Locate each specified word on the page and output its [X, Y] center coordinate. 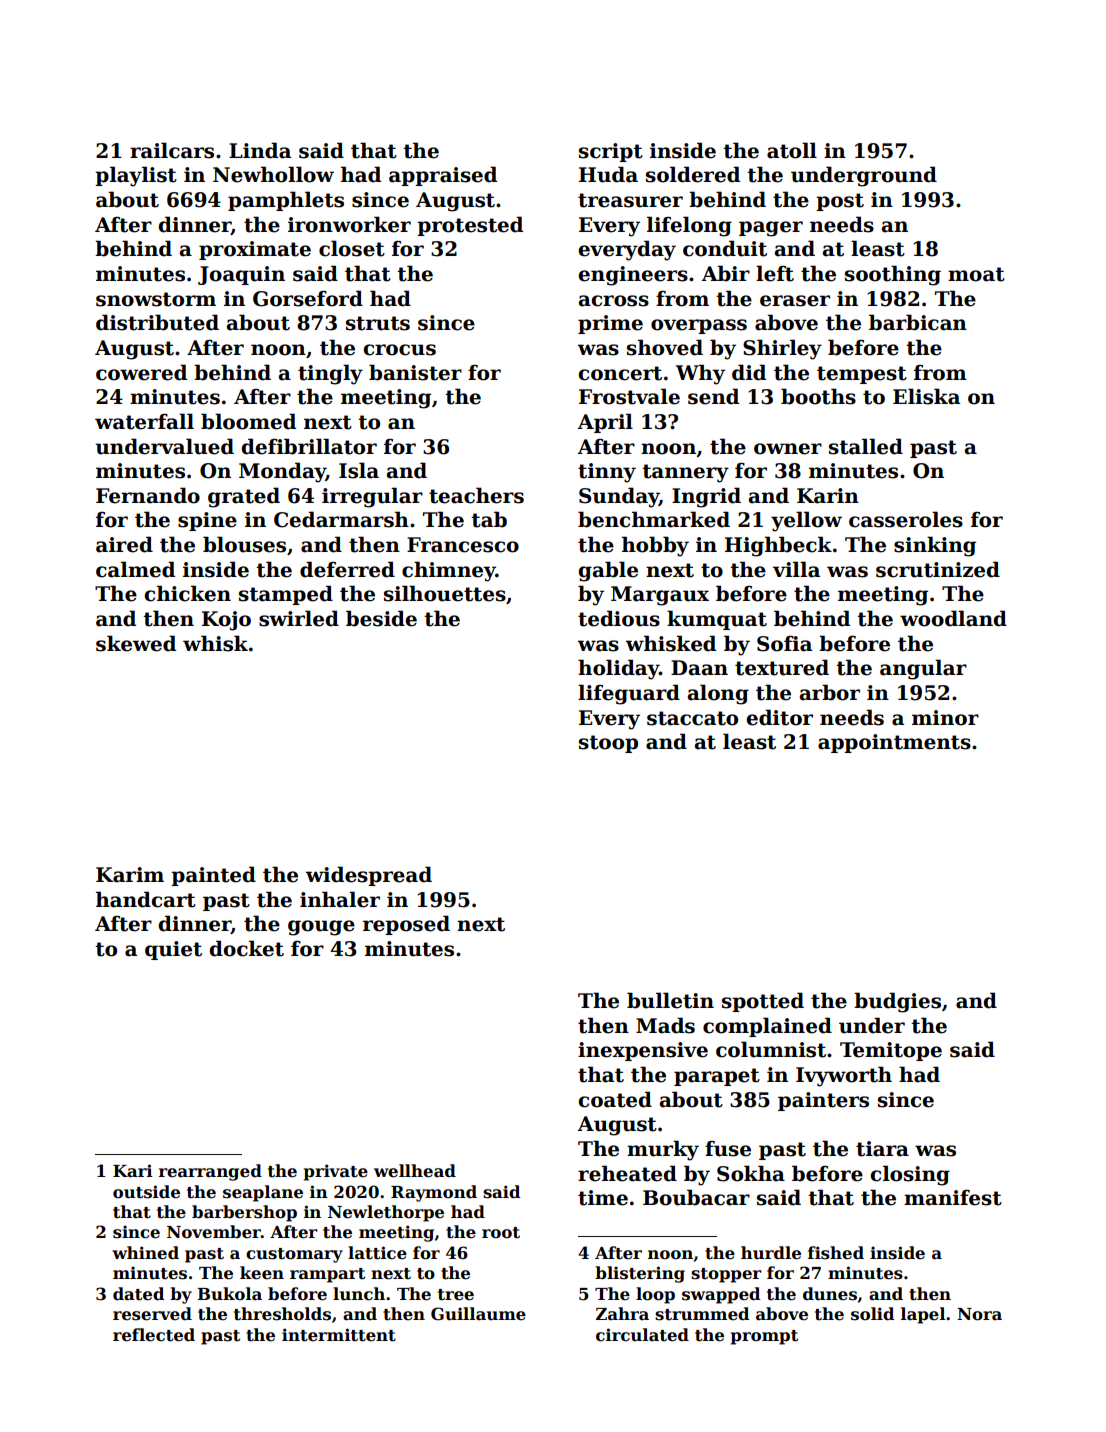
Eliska [926, 396]
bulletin [670, 1000]
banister [415, 372]
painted [213, 876]
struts [378, 323]
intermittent [339, 1335]
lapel [923, 1315]
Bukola [229, 1294]
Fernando [148, 495]
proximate [255, 250]
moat [976, 274]
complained [767, 1027]
